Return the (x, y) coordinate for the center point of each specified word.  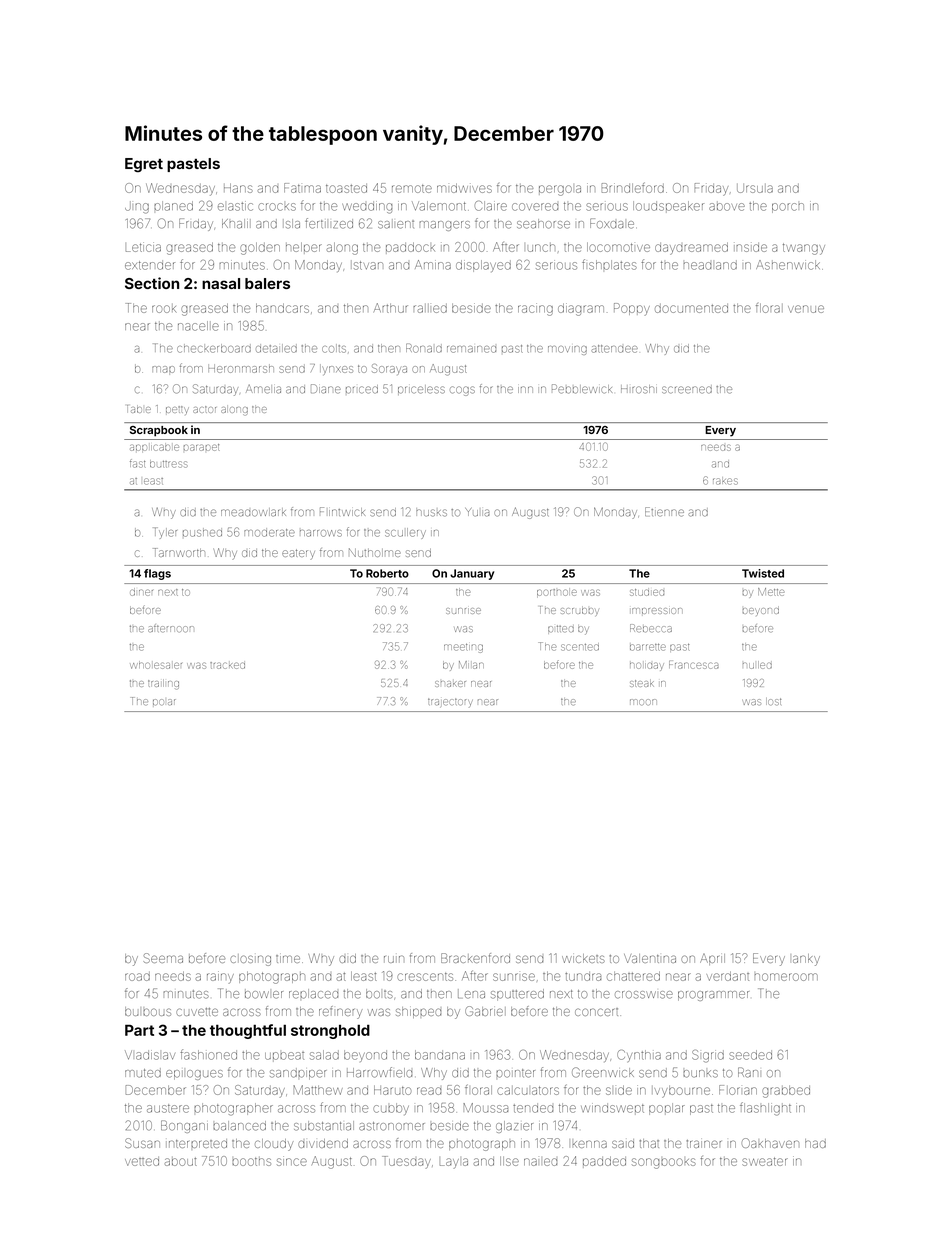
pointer (515, 1073)
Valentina (650, 958)
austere (168, 1108)
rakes (725, 481)
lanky (806, 960)
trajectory (450, 702)
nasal (221, 283)
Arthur (391, 308)
